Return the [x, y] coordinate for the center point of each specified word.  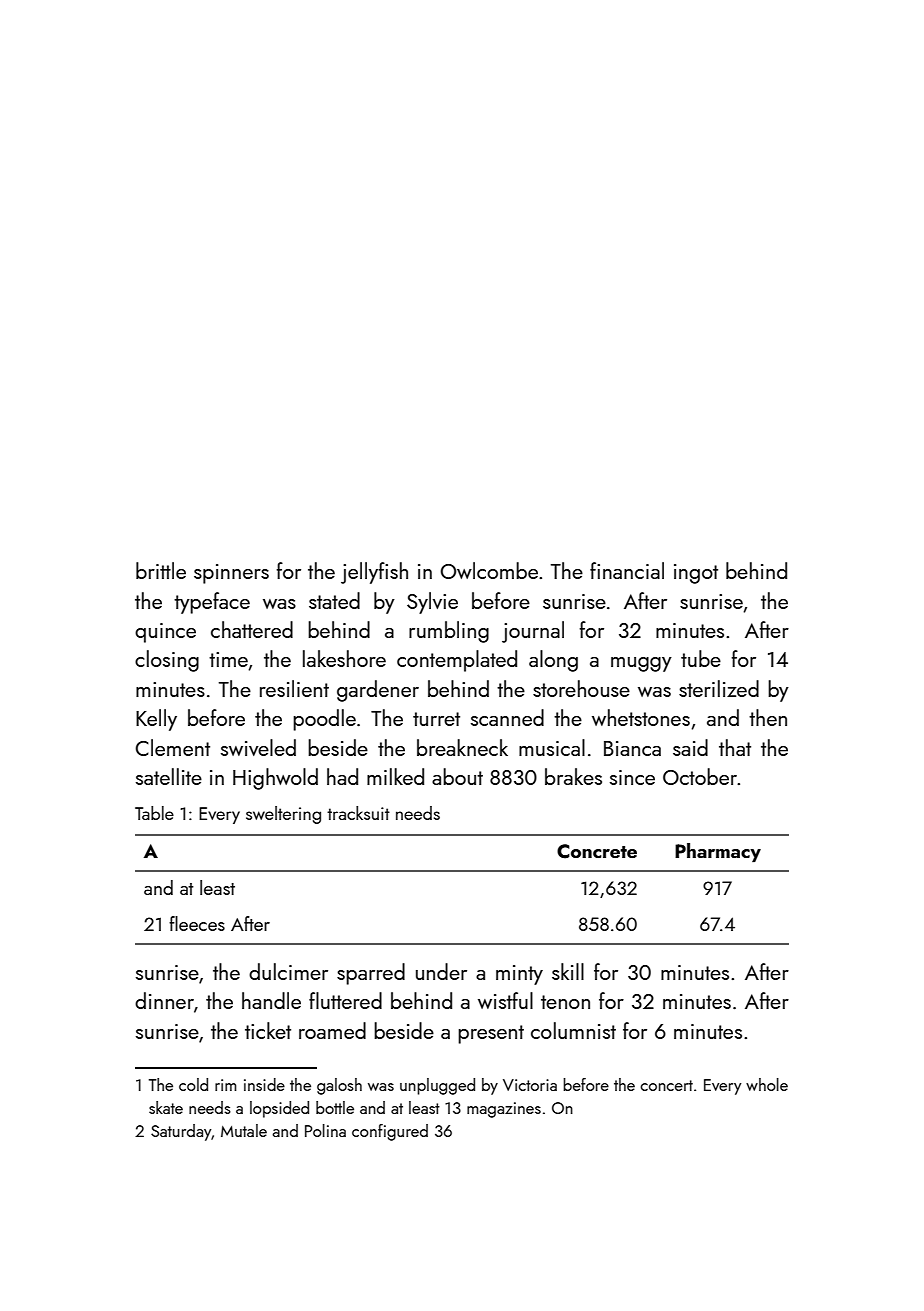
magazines [504, 1110]
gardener [378, 691]
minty [519, 975]
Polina [325, 1130]
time [228, 659]
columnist [573, 1030]
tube [701, 658]
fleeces [197, 923]
